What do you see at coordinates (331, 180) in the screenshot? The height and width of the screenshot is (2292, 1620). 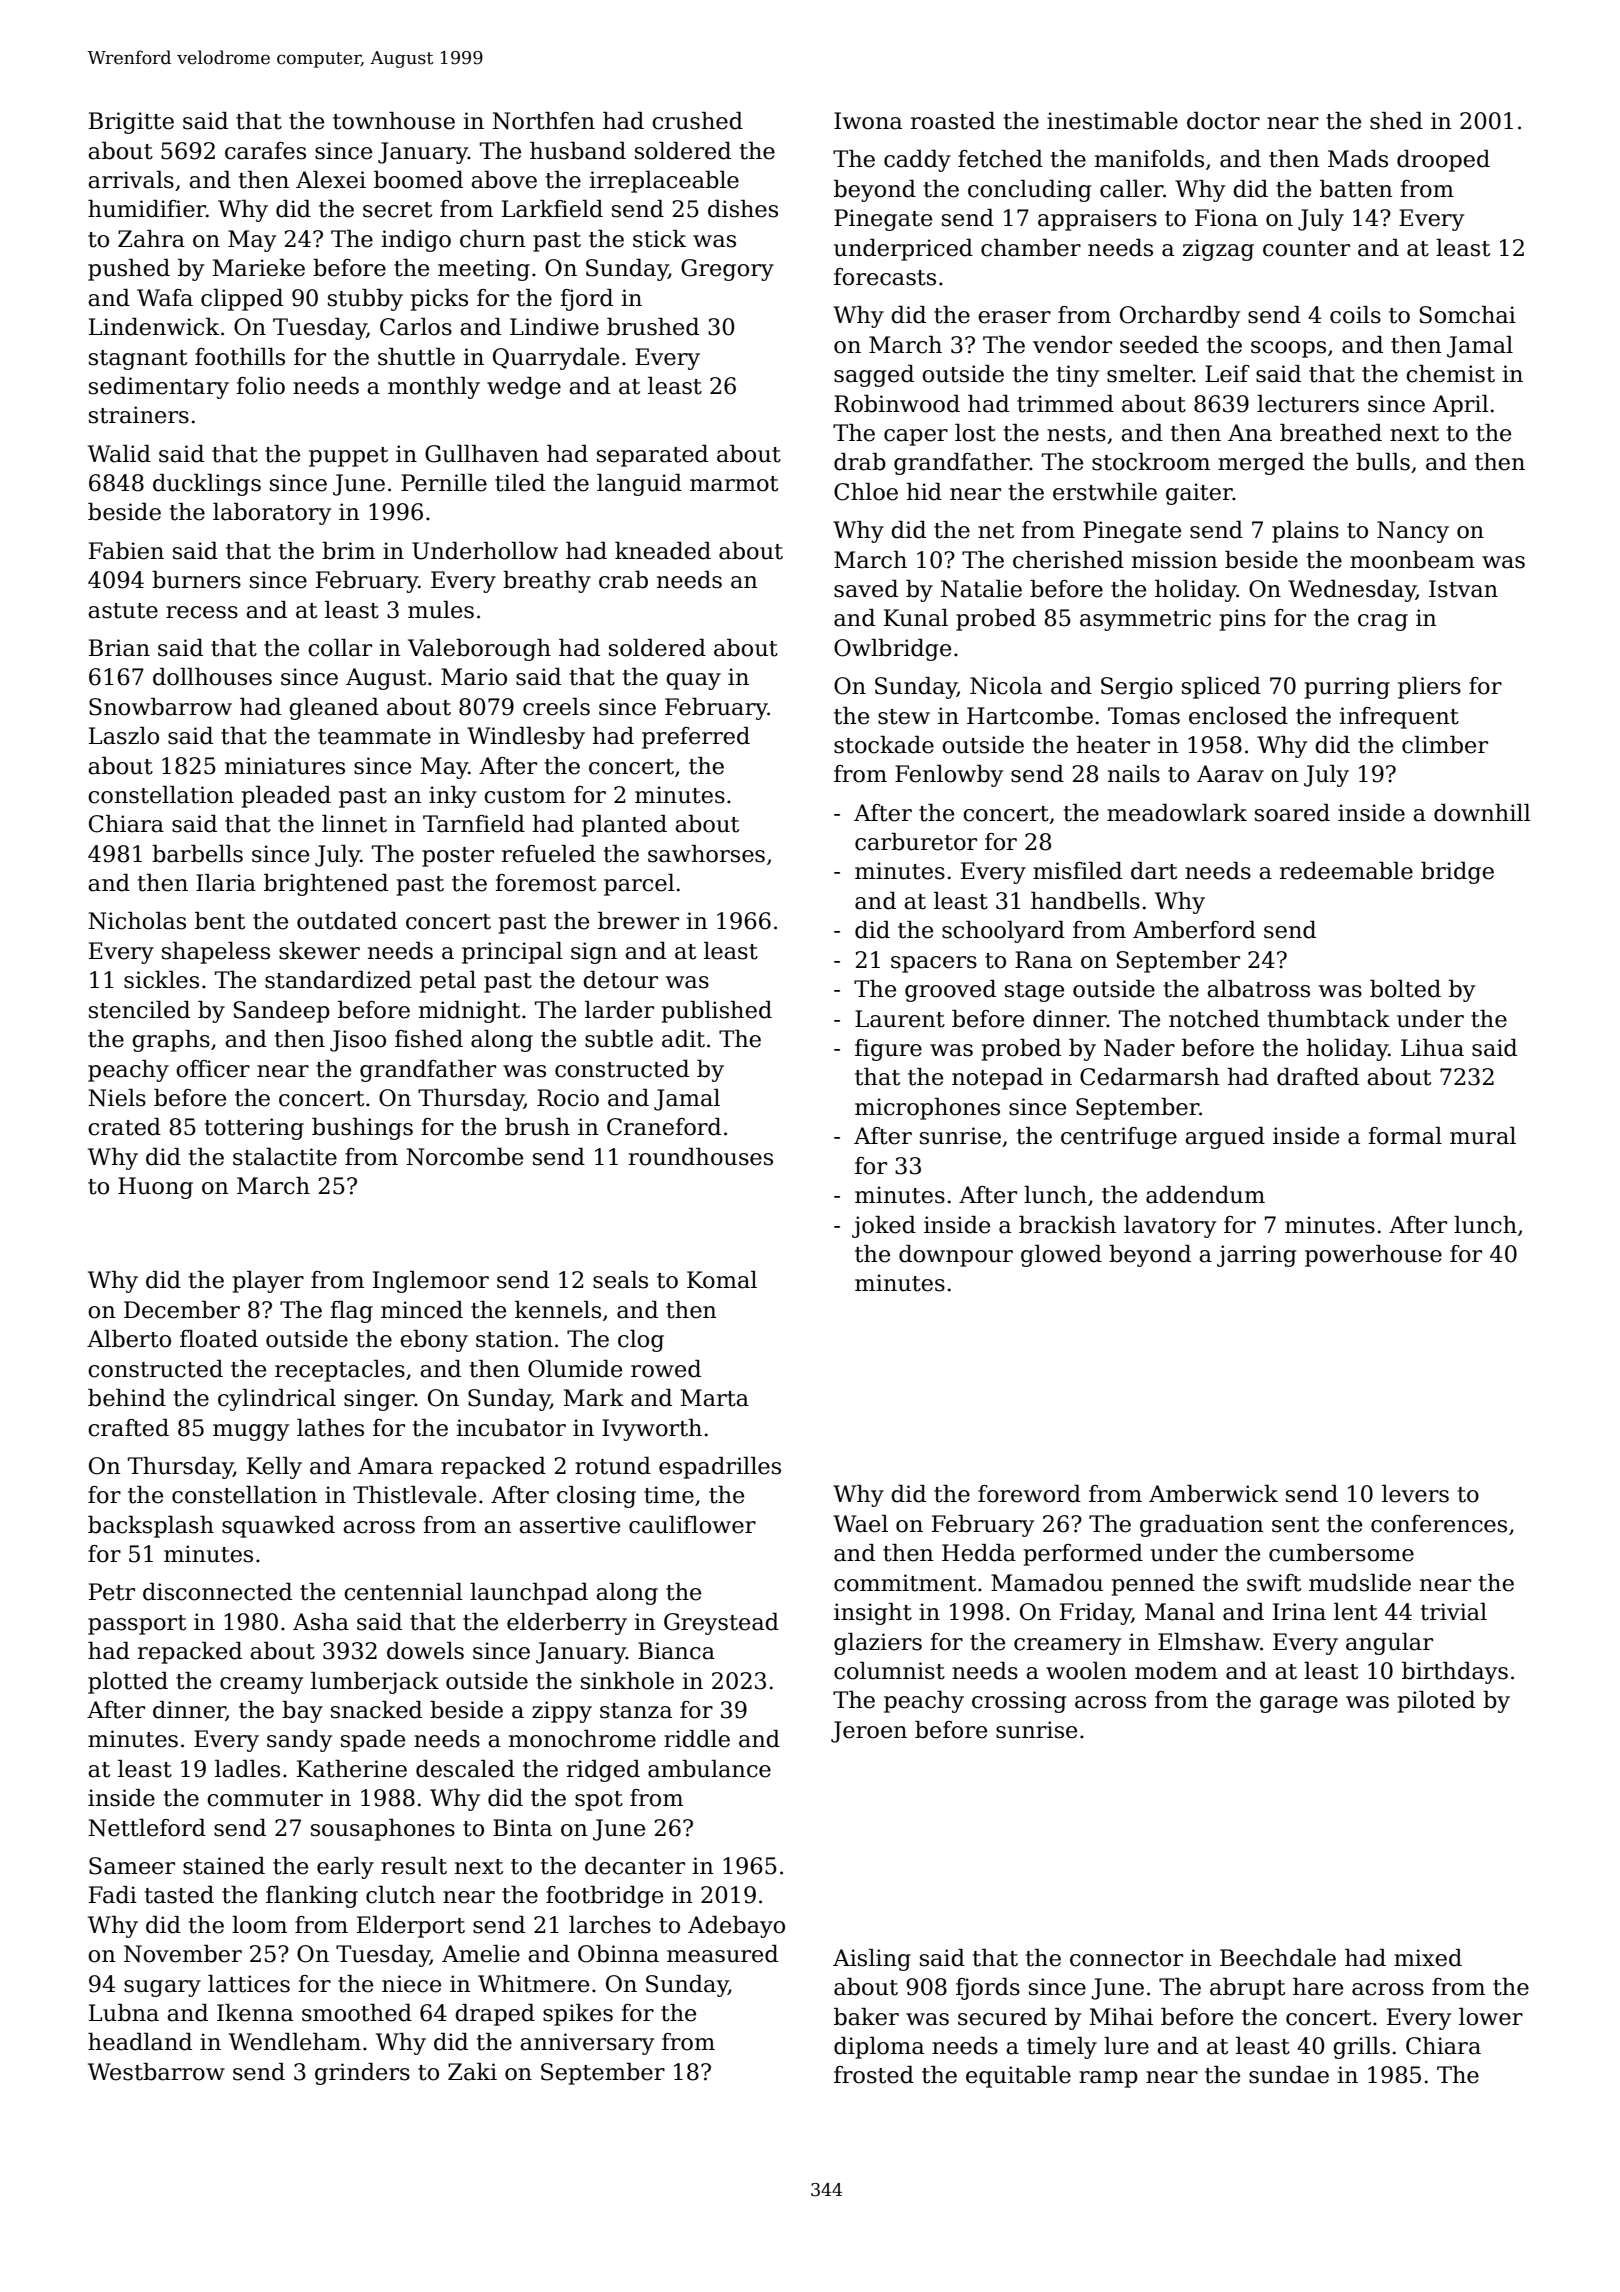 I see `Alexei` at bounding box center [331, 180].
